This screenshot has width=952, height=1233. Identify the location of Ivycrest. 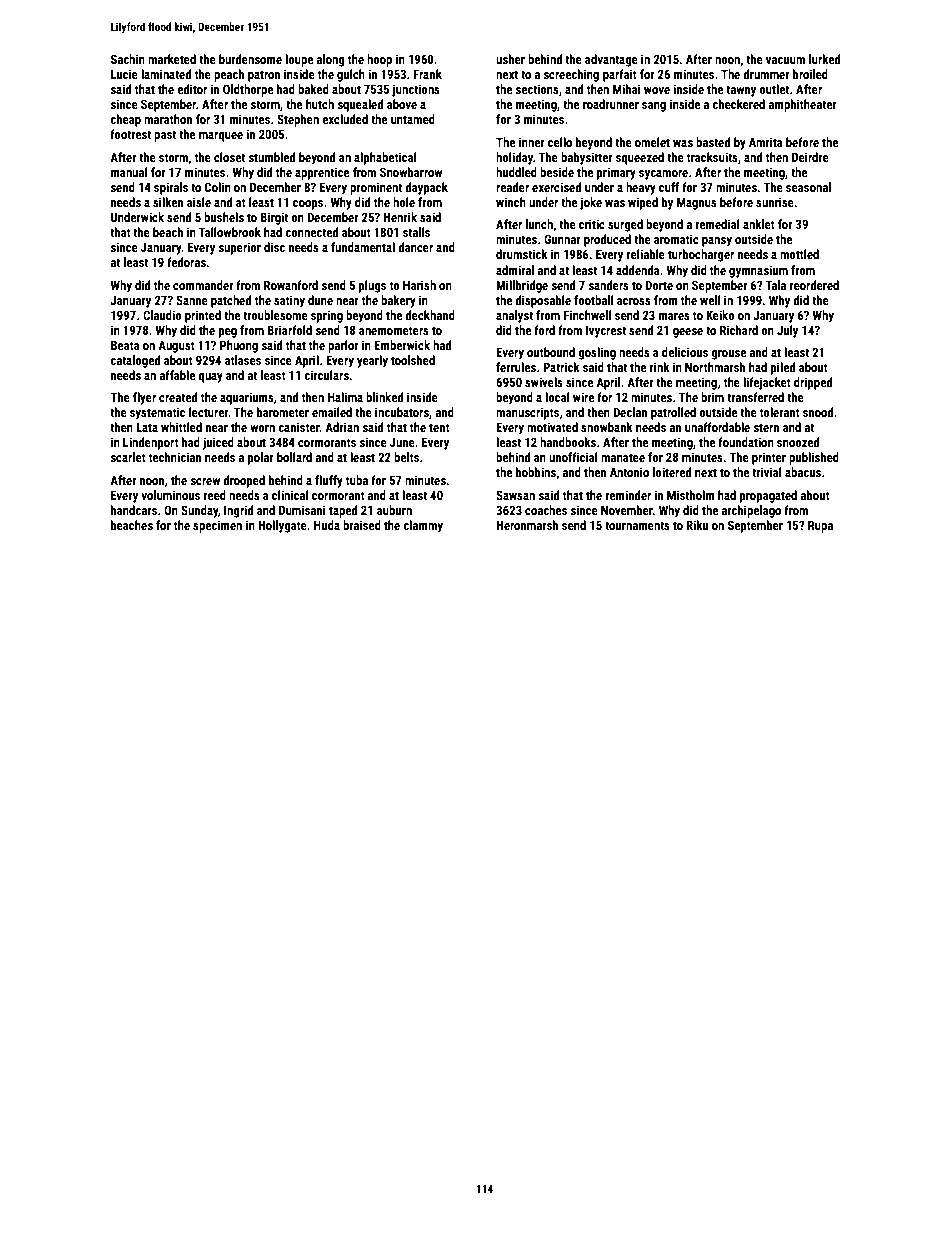
(606, 332).
